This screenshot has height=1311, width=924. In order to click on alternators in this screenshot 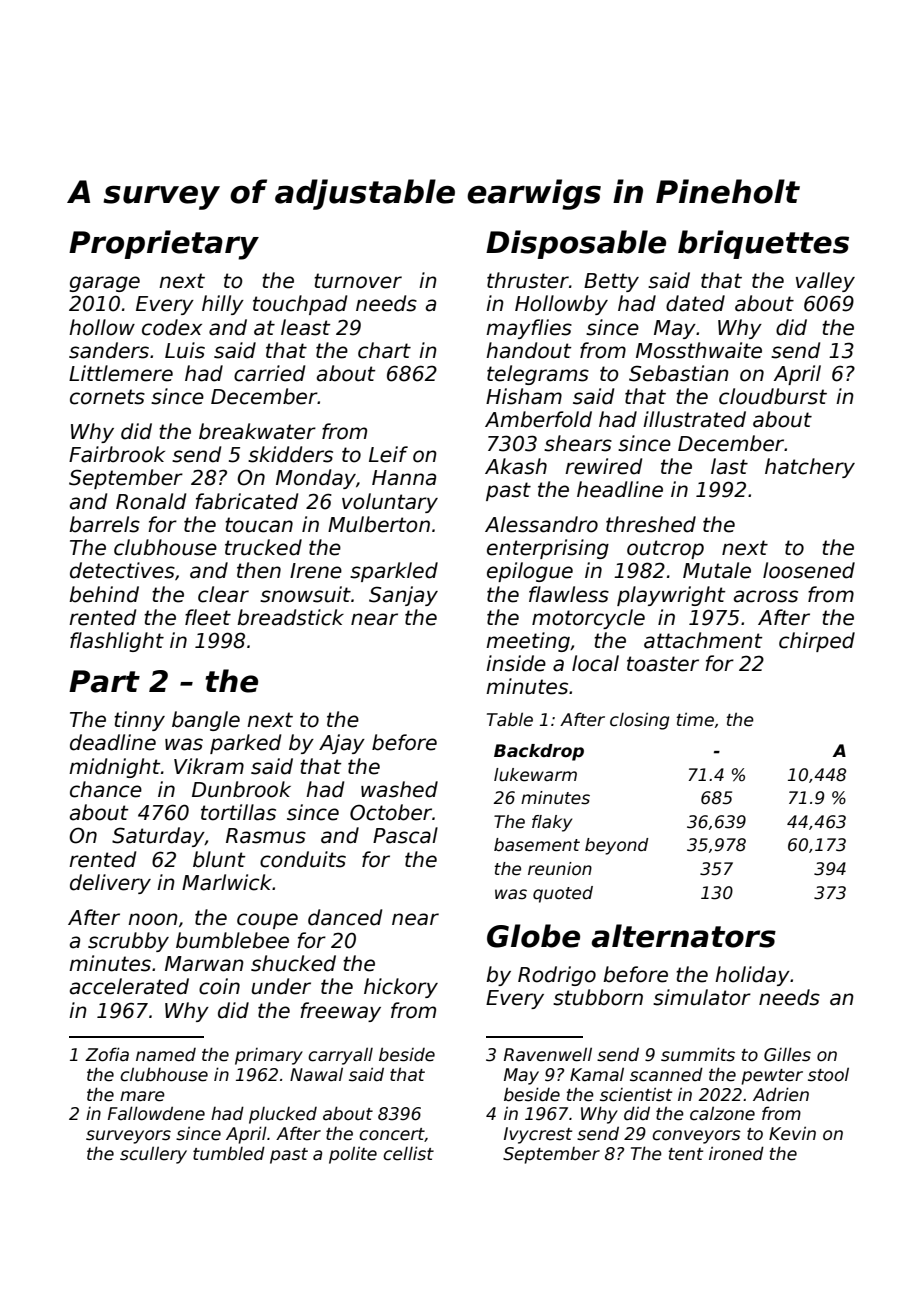, I will do `click(684, 936)`.
